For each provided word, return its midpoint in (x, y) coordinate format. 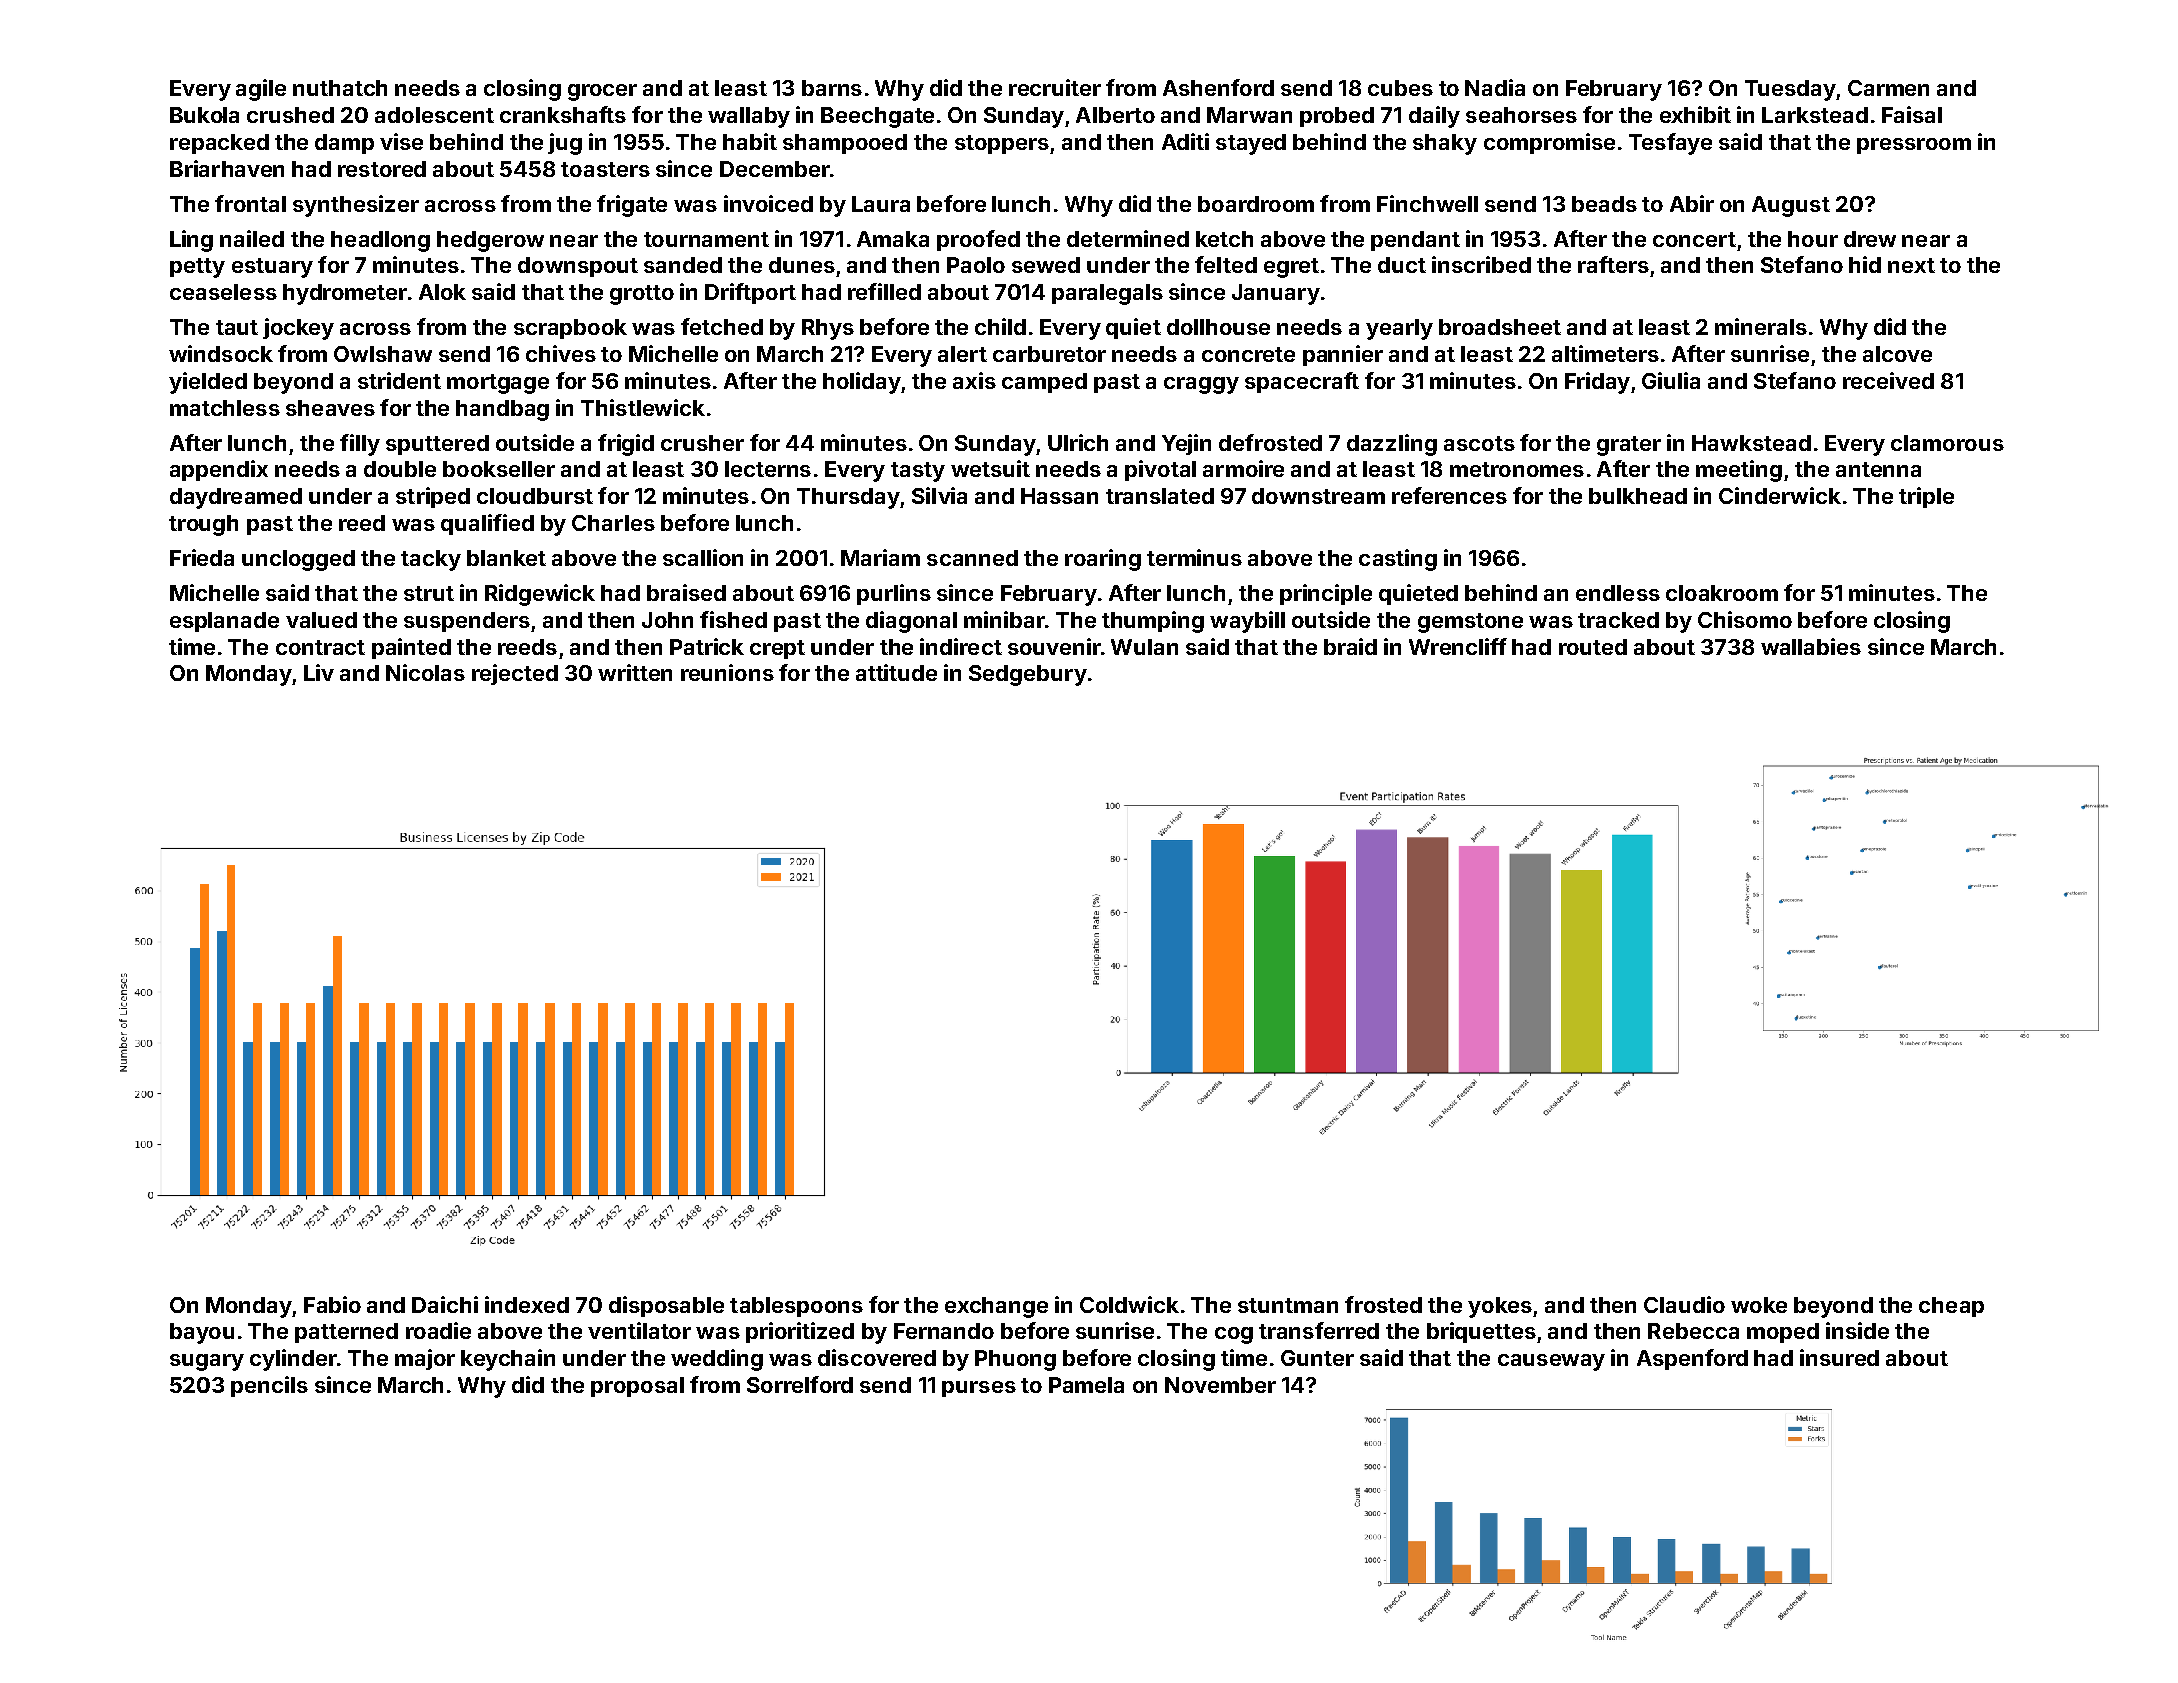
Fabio (332, 1304)
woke (1759, 1305)
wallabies (1811, 646)
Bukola (204, 115)
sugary (207, 1362)
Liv (319, 672)
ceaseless (223, 292)
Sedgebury (1028, 675)
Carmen (1888, 88)
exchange (996, 1307)
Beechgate (877, 117)
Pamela (1086, 1385)
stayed (1251, 144)
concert (1694, 239)
